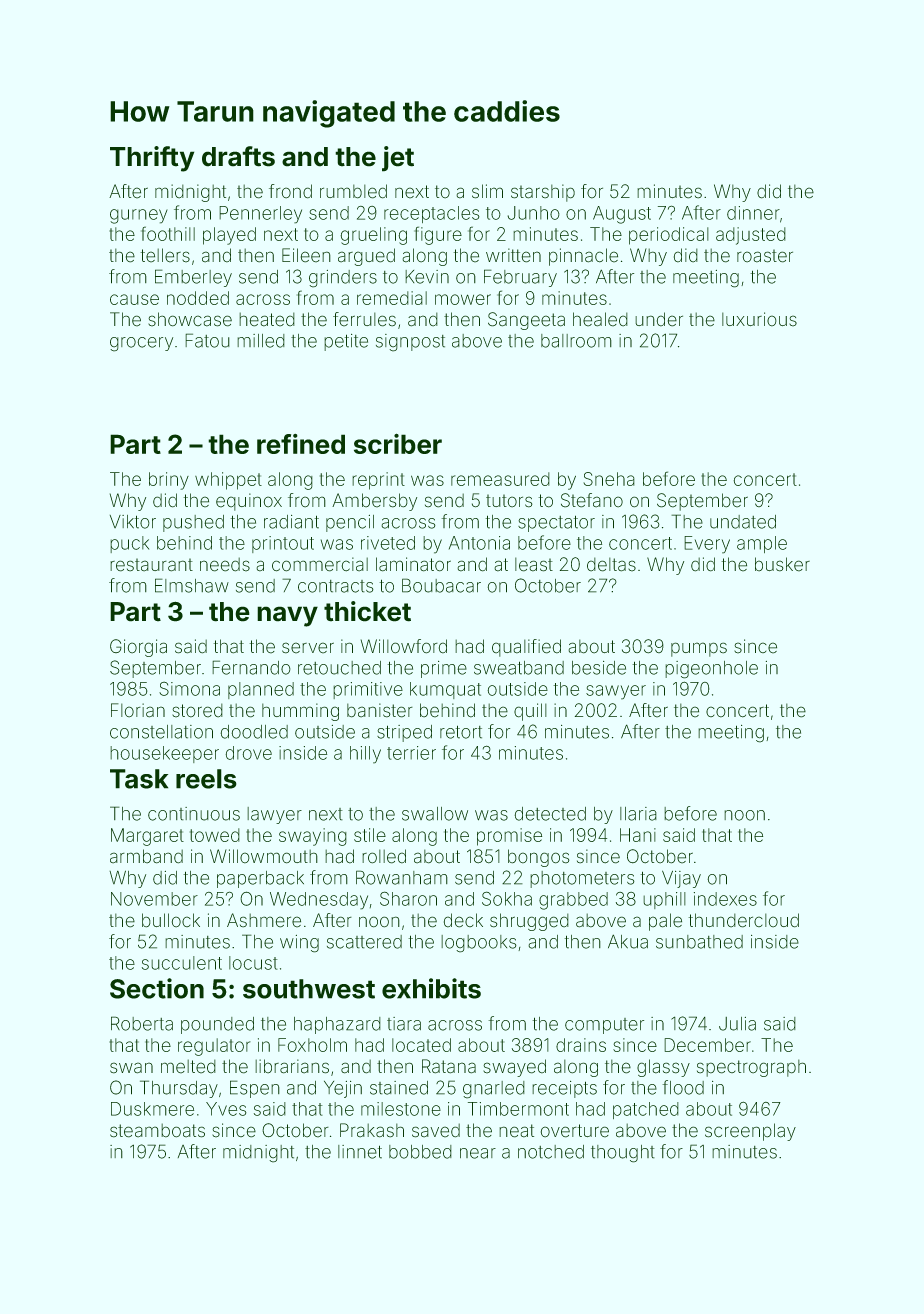 This document has width=924, height=1314. What do you see at coordinates (206, 779) in the document?
I see `reels` at bounding box center [206, 779].
